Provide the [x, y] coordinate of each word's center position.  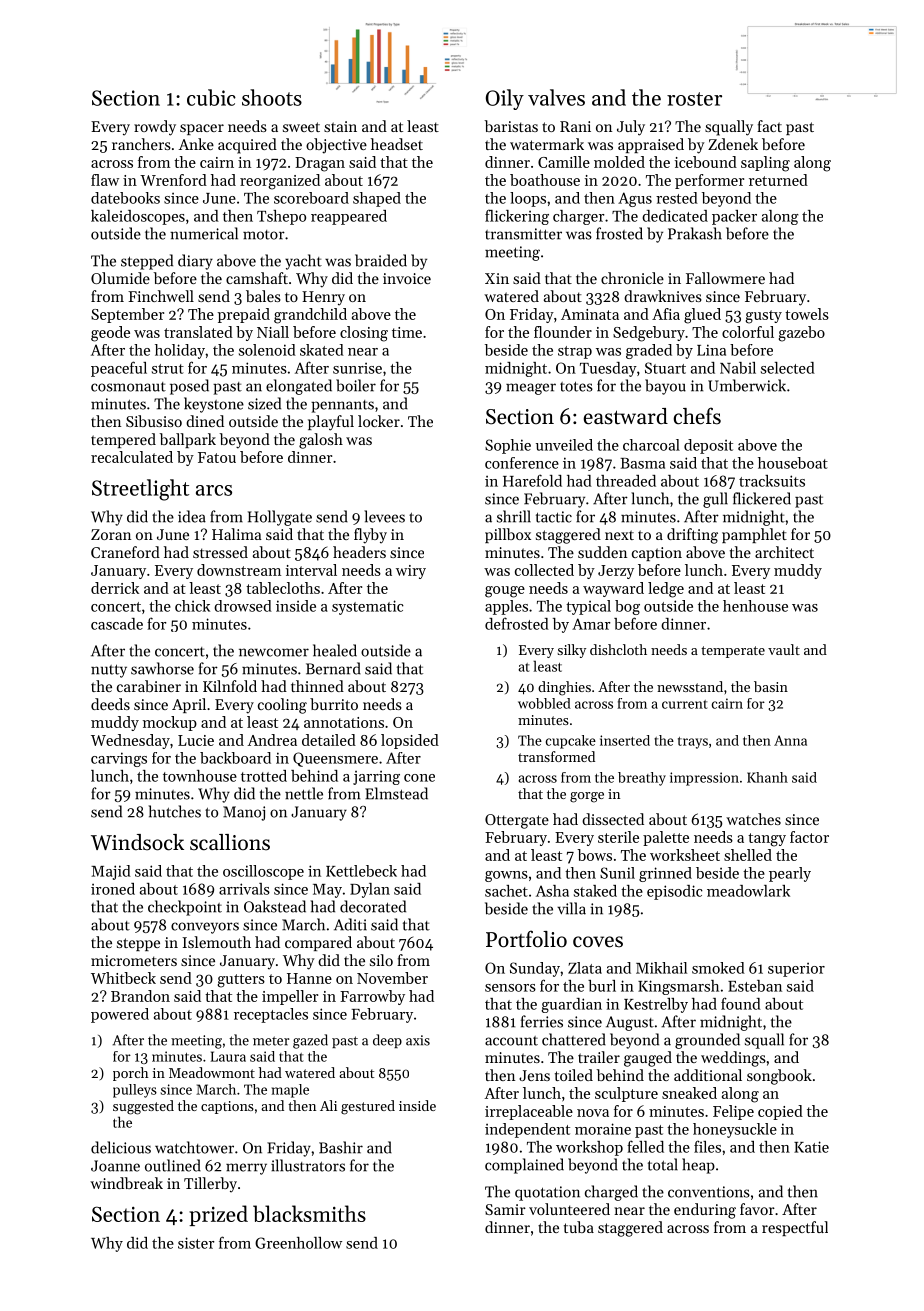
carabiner [149, 686]
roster [694, 99]
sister [196, 1243]
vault [784, 649]
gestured [368, 1107]
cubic [211, 97]
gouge [505, 592]
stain [340, 126]
